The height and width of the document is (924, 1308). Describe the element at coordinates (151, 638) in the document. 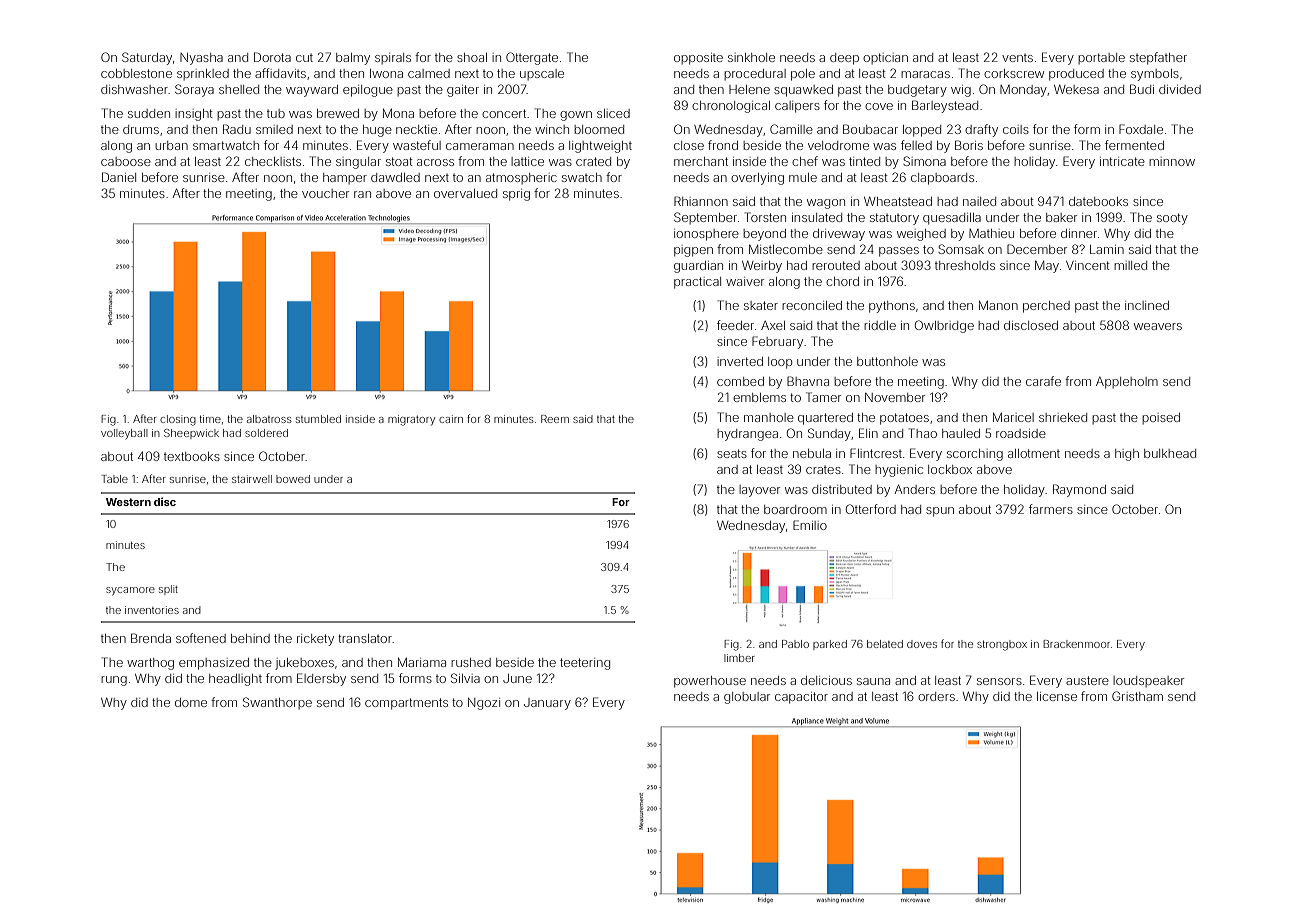

I see `Brenda` at that location.
